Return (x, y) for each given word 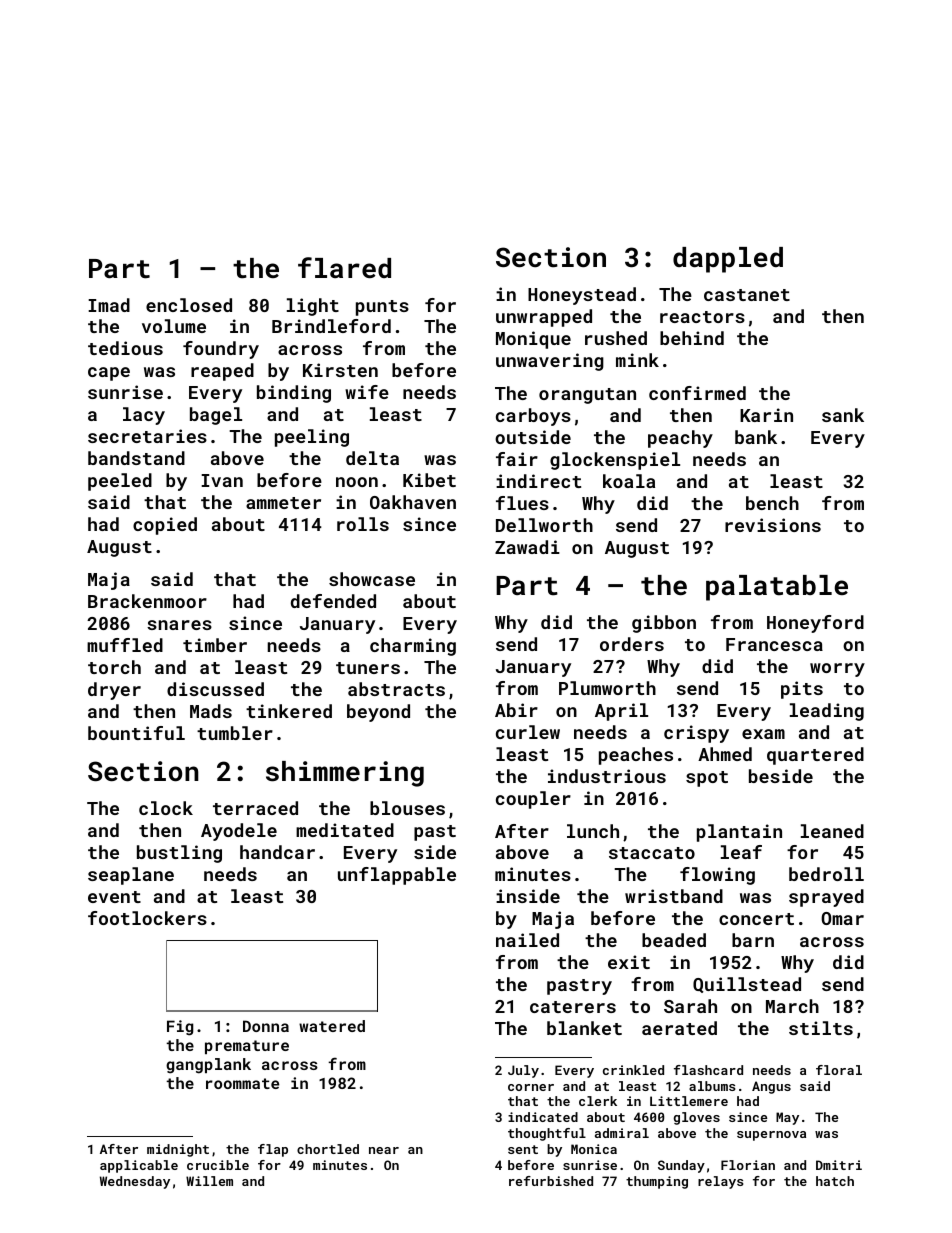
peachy (680, 439)
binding (294, 394)
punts (382, 308)
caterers (573, 1007)
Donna (266, 1026)
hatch (835, 1181)
